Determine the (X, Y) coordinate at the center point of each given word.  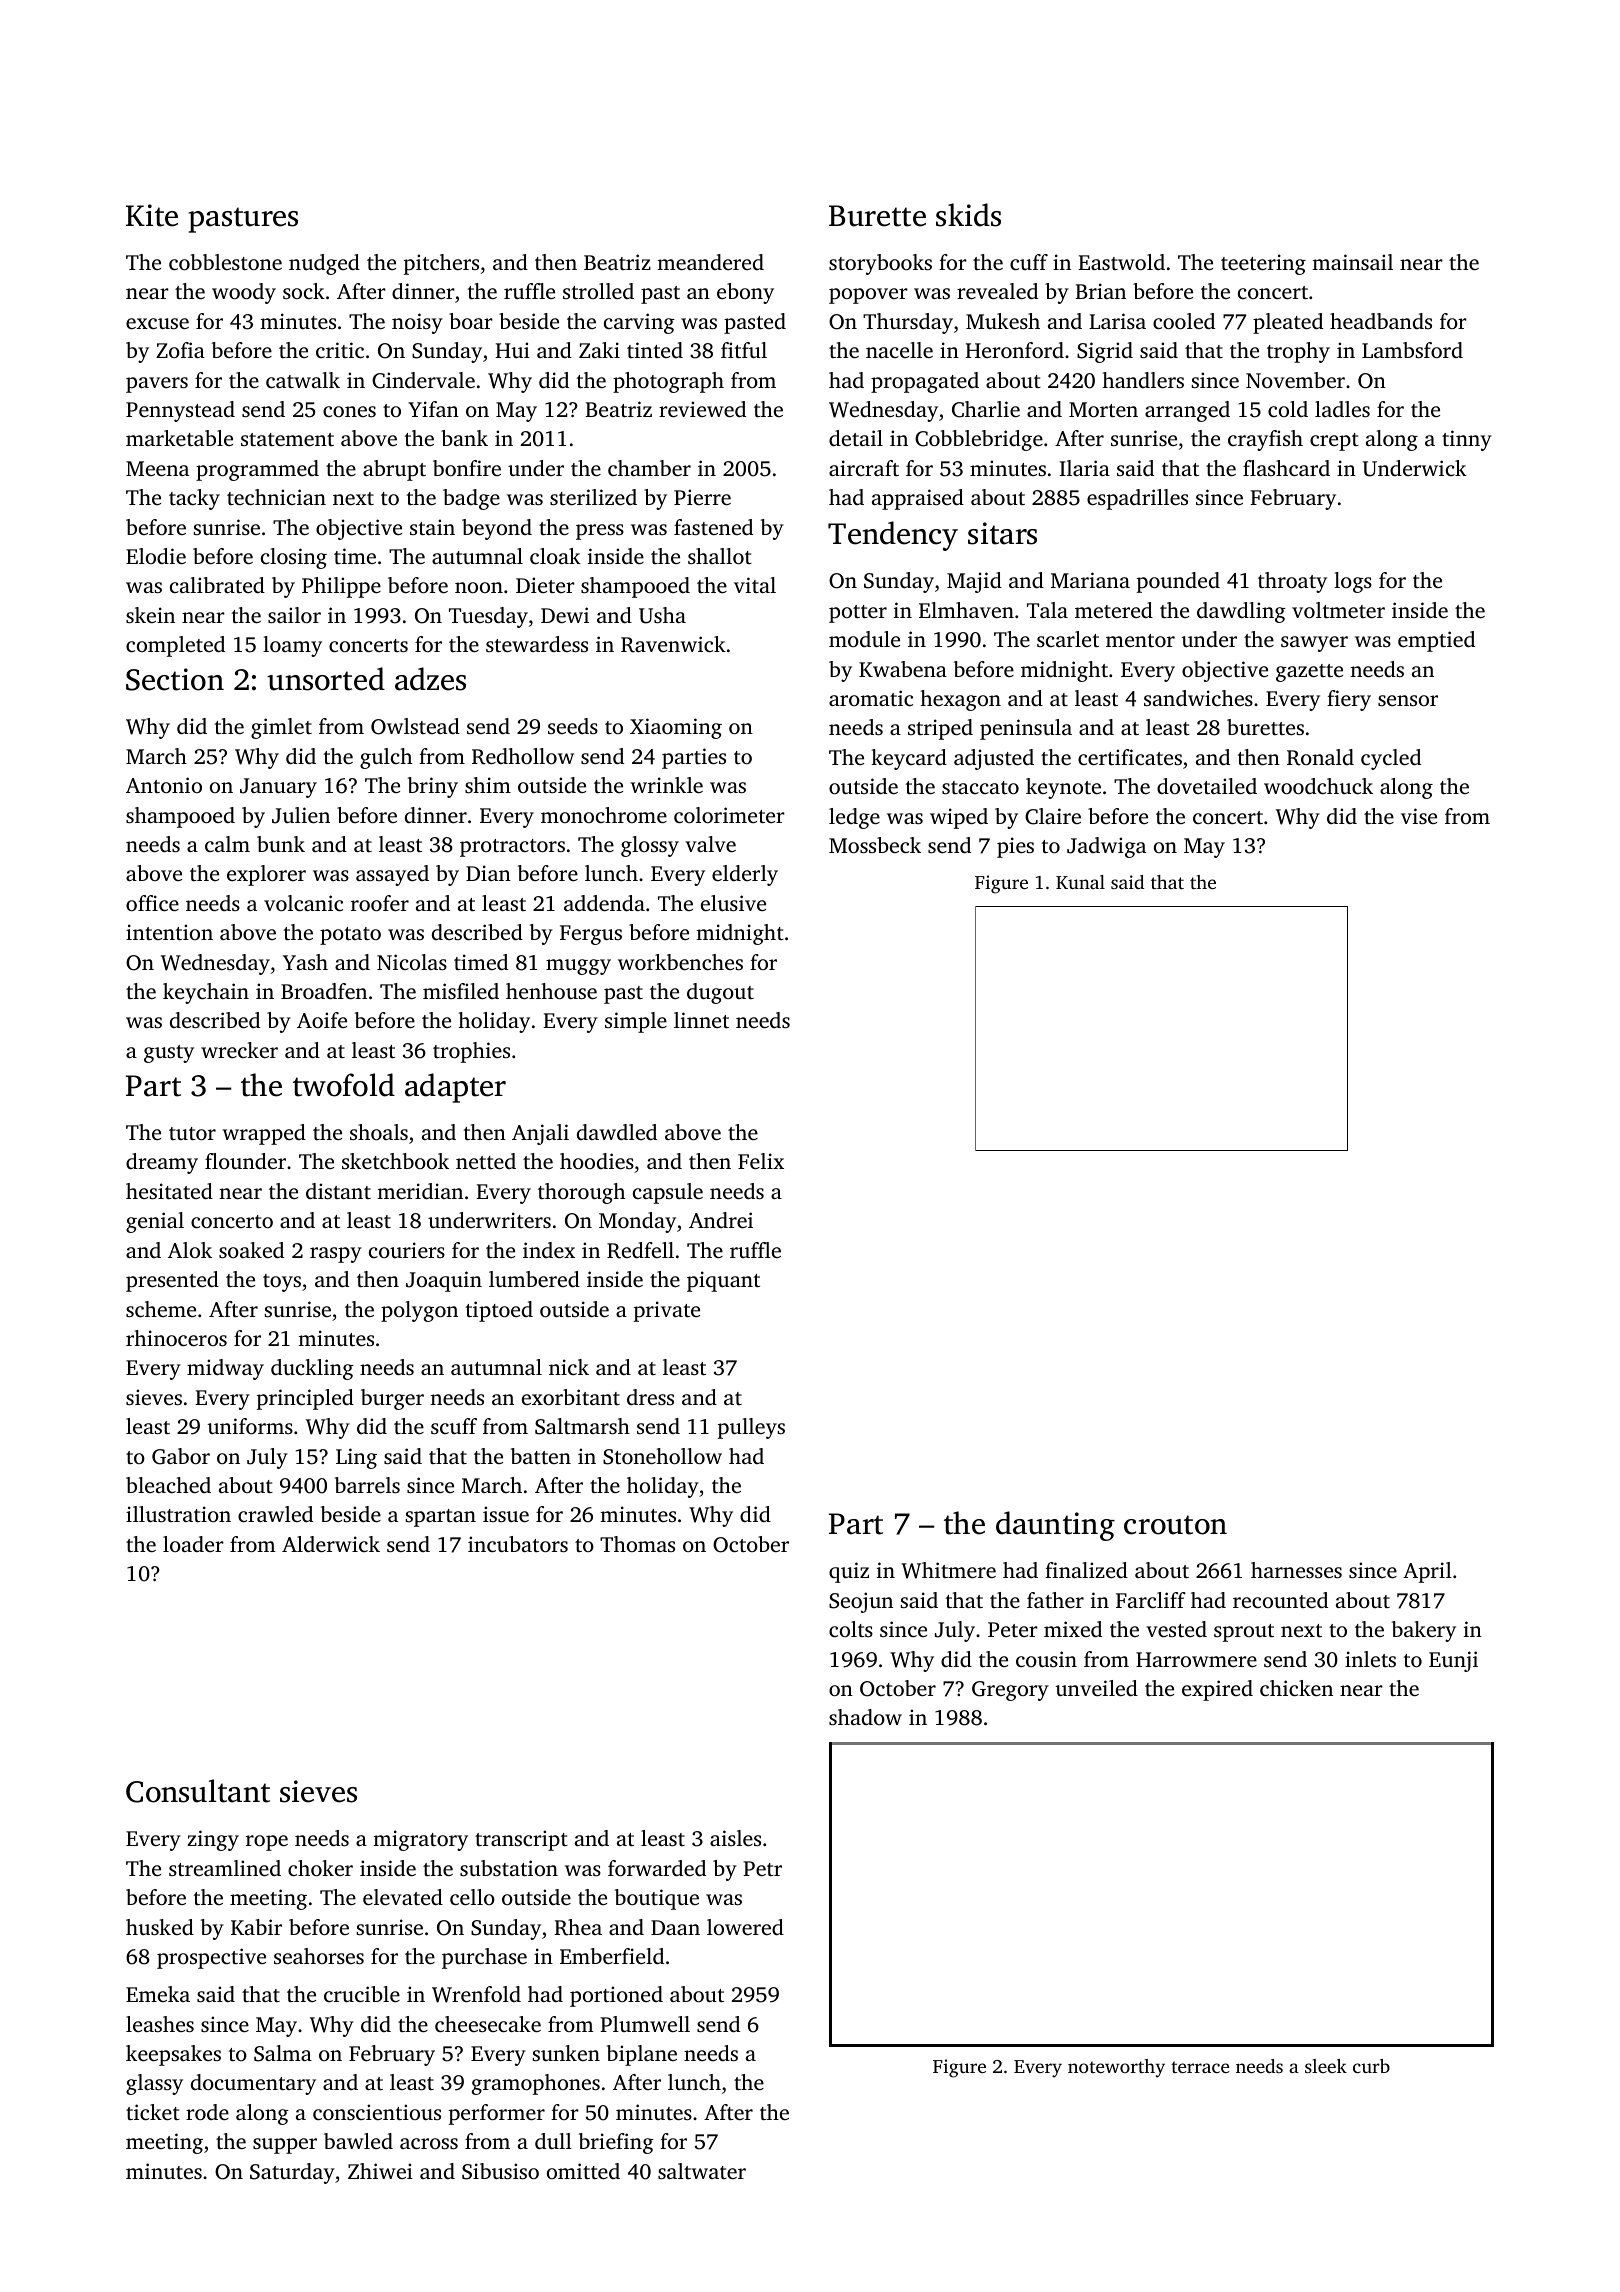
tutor (192, 1133)
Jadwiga (1106, 847)
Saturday (292, 2173)
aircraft (864, 468)
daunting (1055, 1526)
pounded (1178, 582)
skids (968, 215)
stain (432, 527)
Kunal (1080, 882)
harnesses (1296, 1570)
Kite (152, 215)
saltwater (702, 2171)
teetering (1263, 264)
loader (193, 1544)
